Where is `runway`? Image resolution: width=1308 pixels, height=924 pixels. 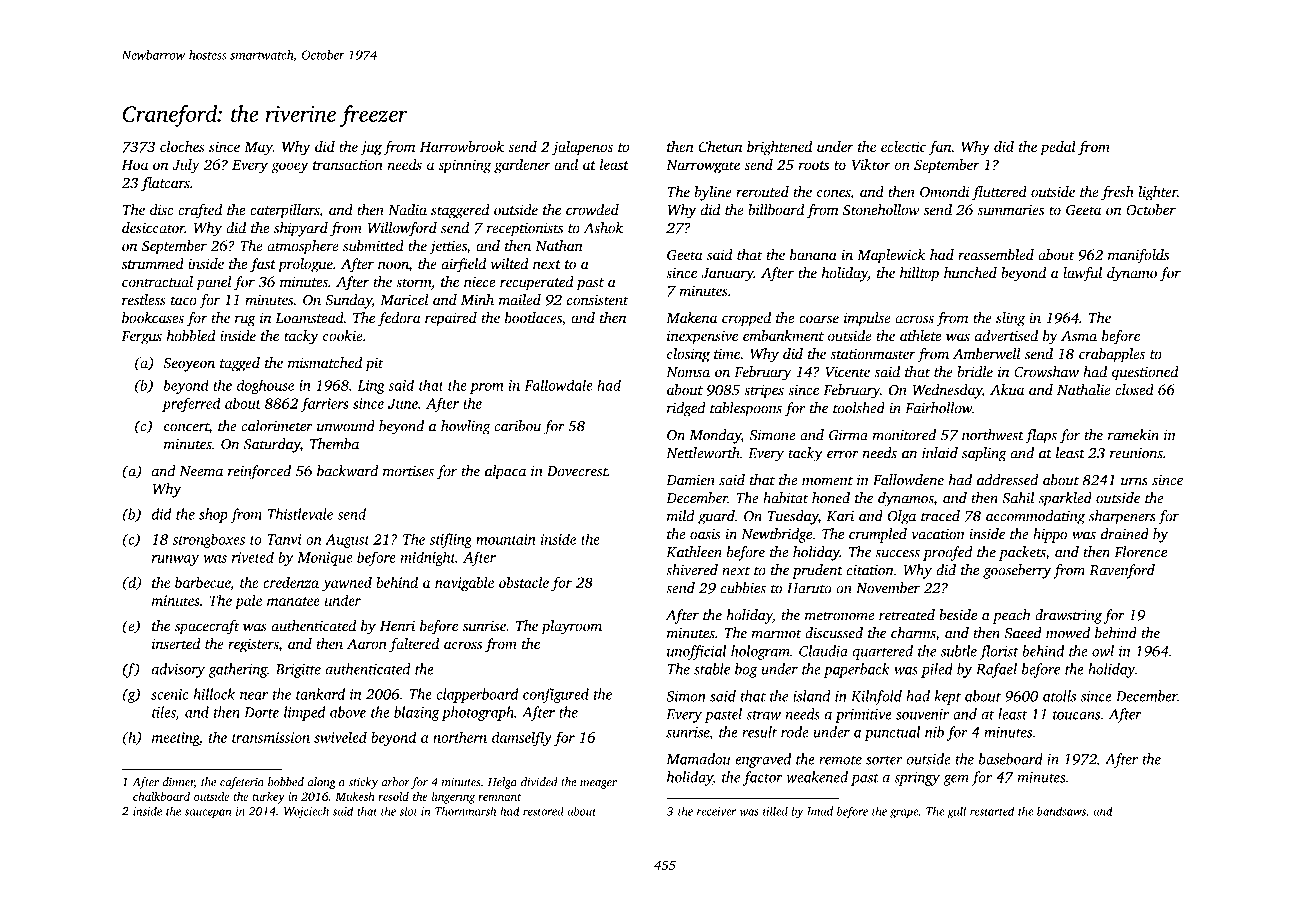
runway is located at coordinates (175, 560).
